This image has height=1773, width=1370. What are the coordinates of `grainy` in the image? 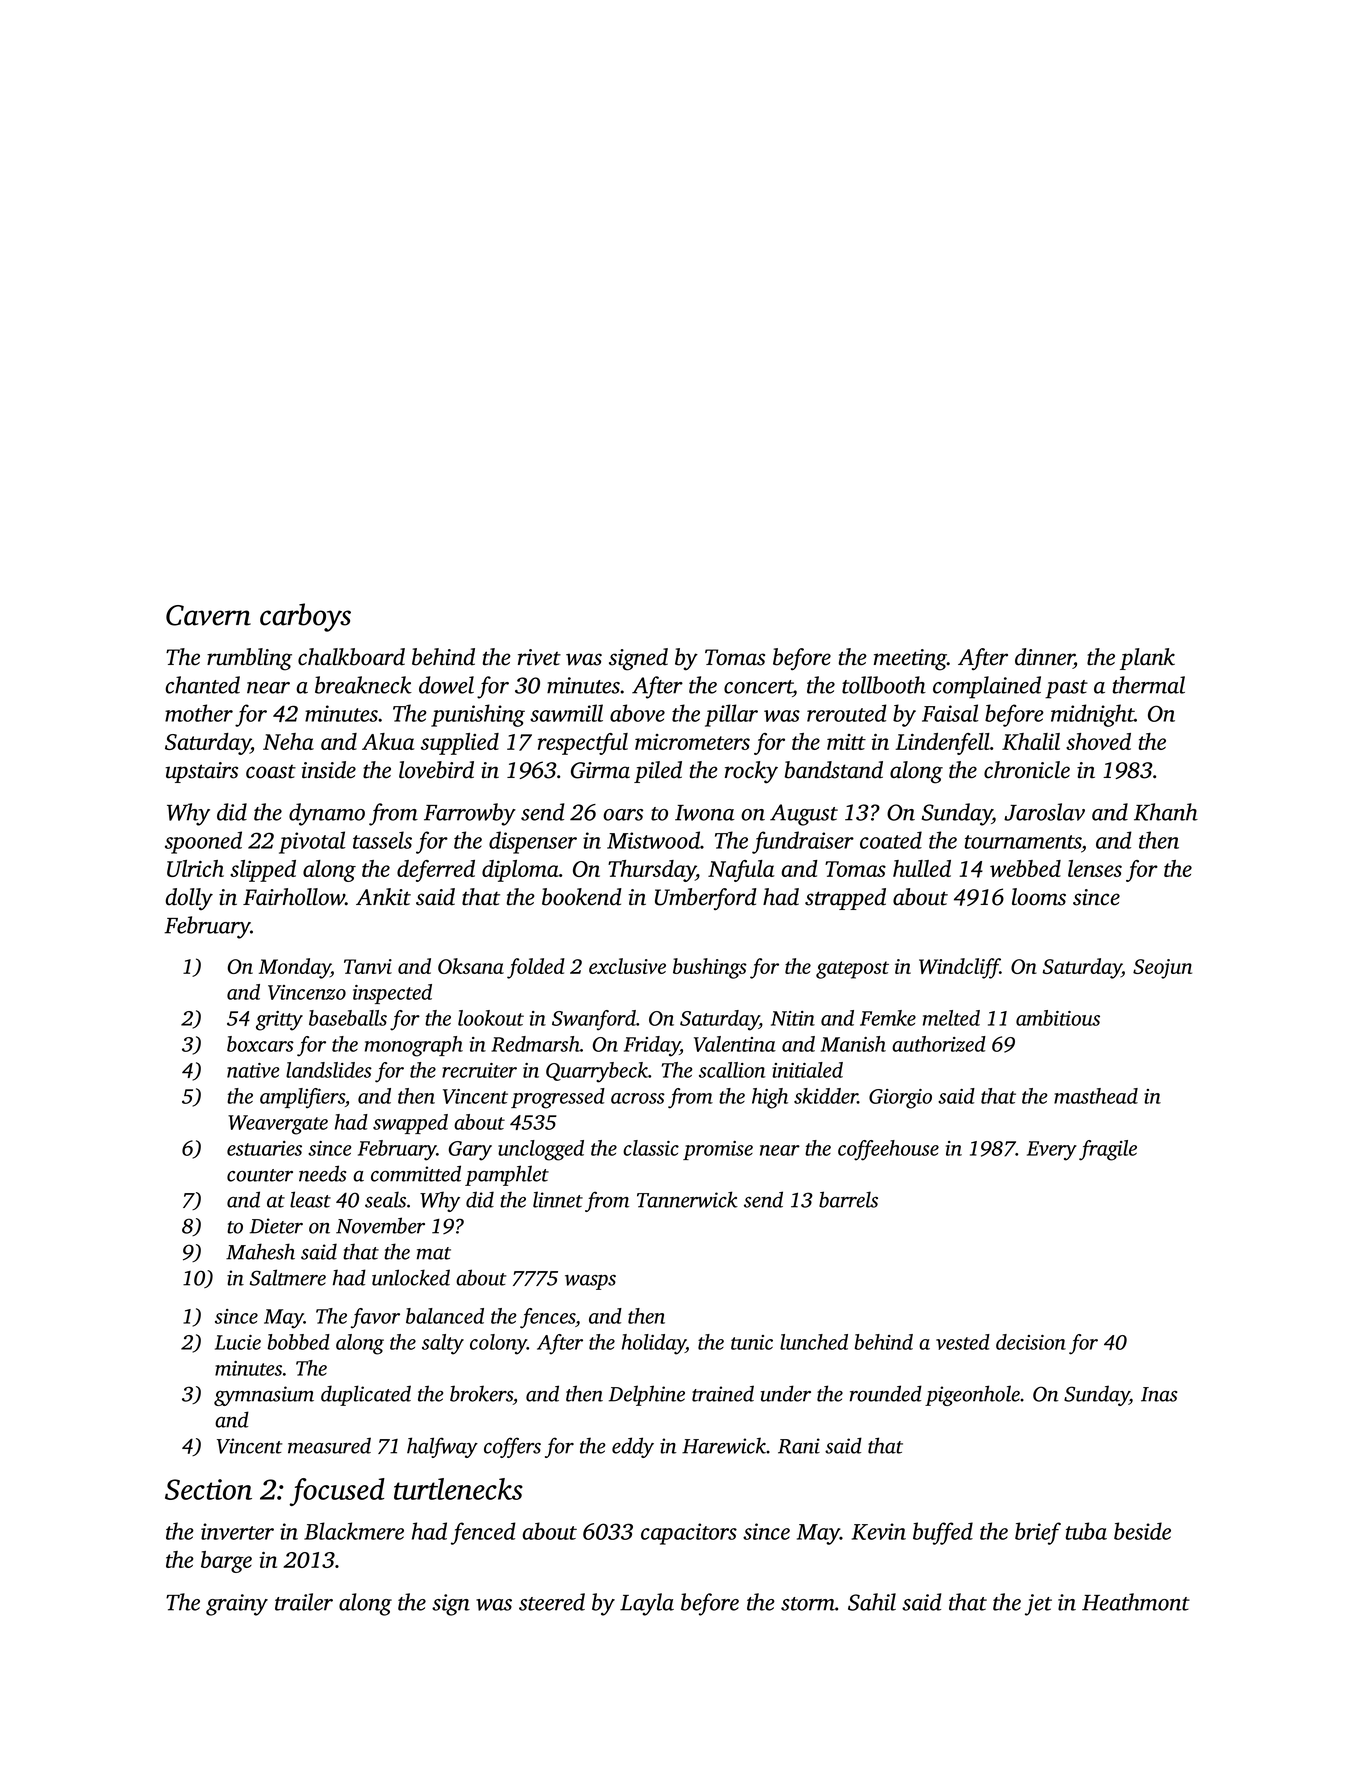 It's located at (237, 1605).
